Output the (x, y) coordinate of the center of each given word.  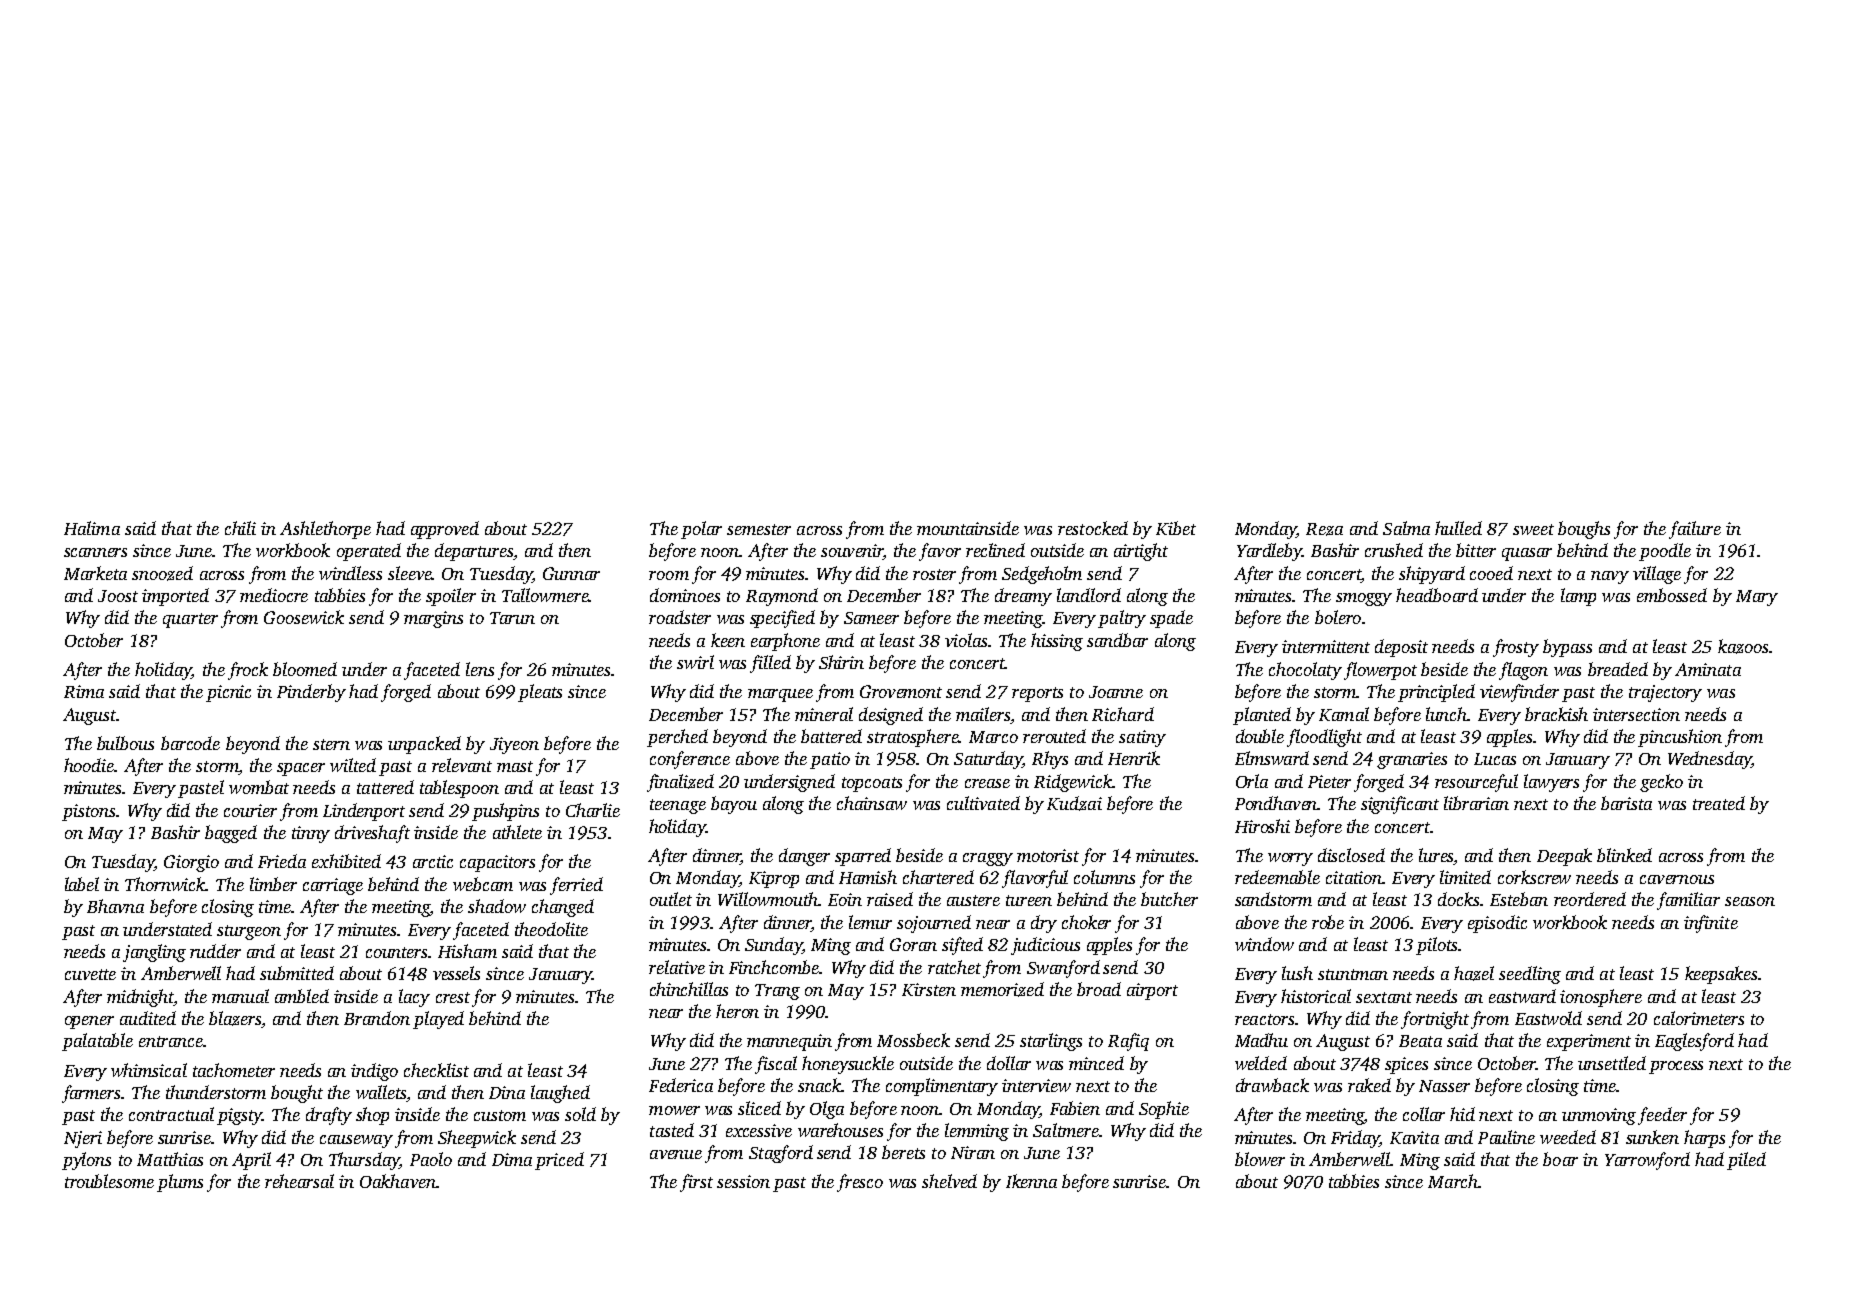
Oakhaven (398, 1181)
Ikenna (1031, 1181)
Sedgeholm (1042, 575)
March (1453, 1181)
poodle (1665, 552)
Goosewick (304, 617)
